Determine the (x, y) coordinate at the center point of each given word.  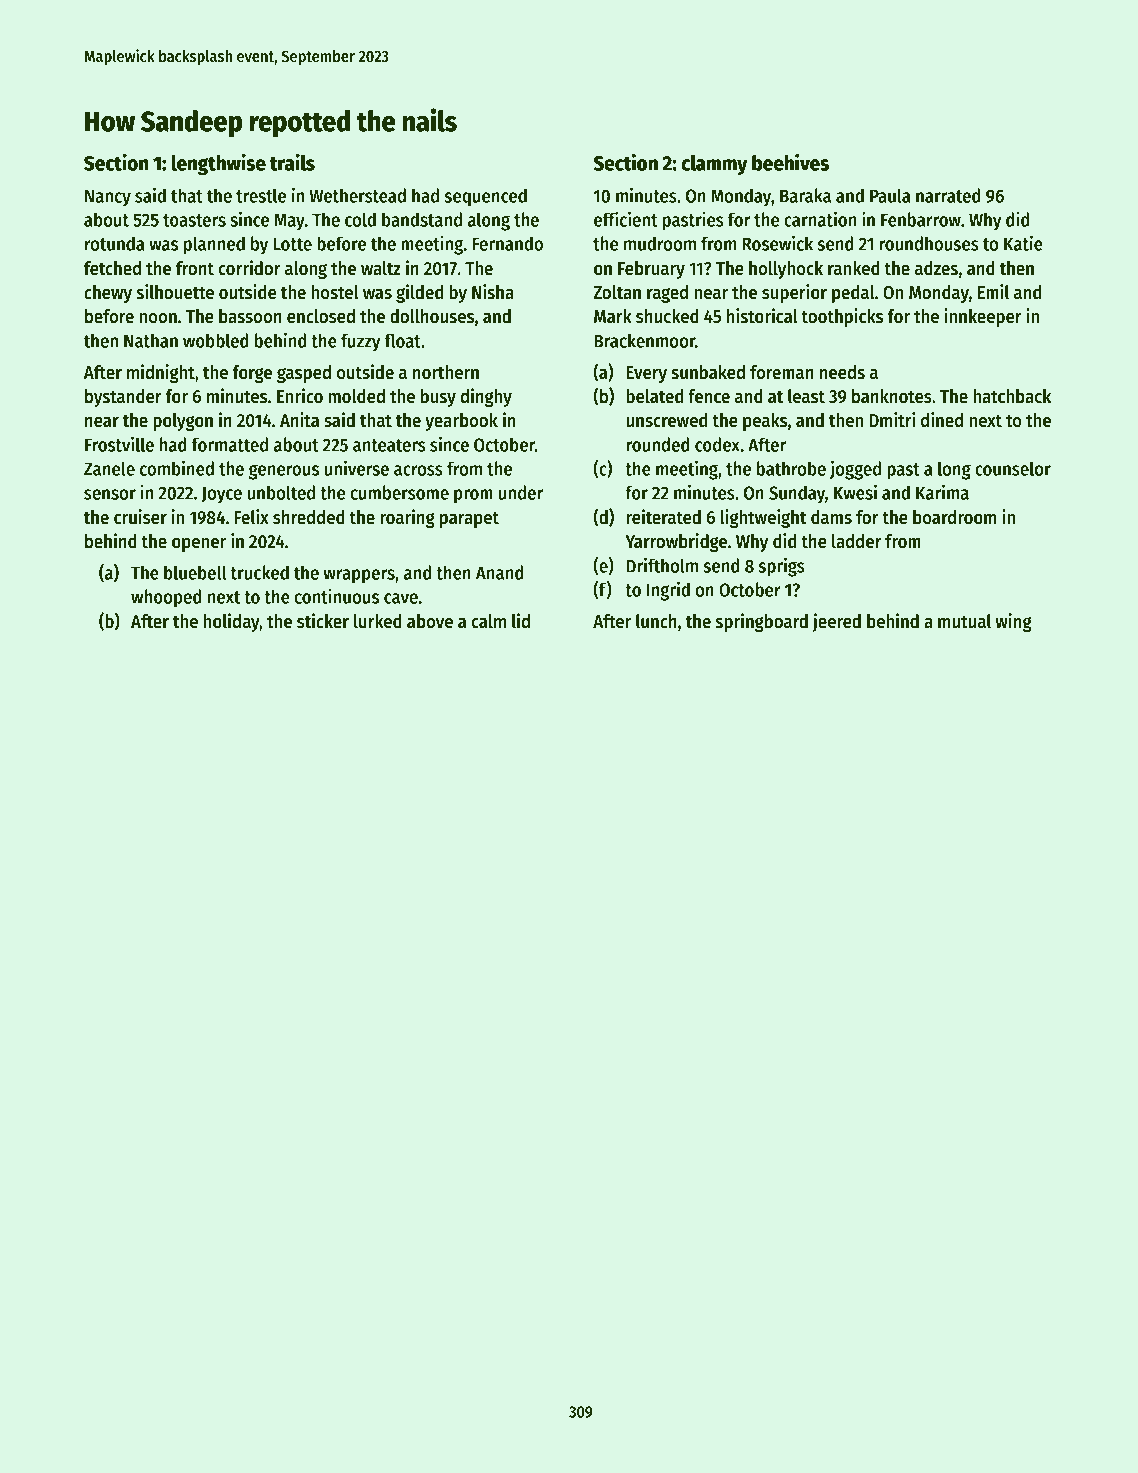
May (289, 222)
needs (842, 372)
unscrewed (666, 420)
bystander (123, 398)
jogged (855, 470)
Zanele (109, 468)
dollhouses (432, 316)
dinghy (486, 397)
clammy (714, 165)
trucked (259, 572)
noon (158, 318)
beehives (790, 162)
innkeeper (983, 317)
